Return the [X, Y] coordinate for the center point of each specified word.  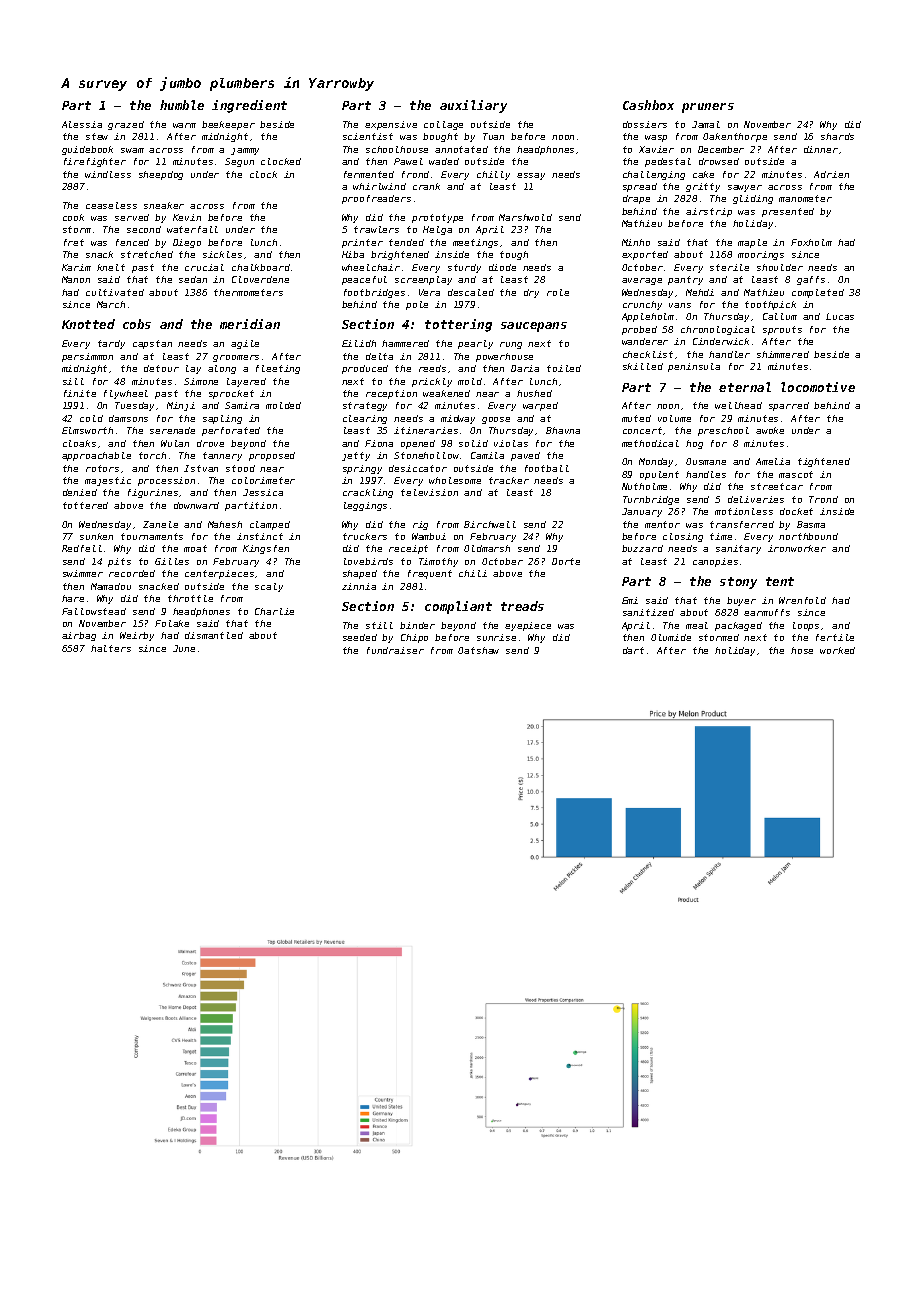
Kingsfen [266, 549]
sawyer [745, 188]
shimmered [783, 354]
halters [111, 648]
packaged [738, 626]
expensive [391, 125]
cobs [137, 324]
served [132, 217]
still [379, 625]
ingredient [249, 106]
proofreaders [376, 199]
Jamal [706, 124]
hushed [534, 393]
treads [522, 606]
